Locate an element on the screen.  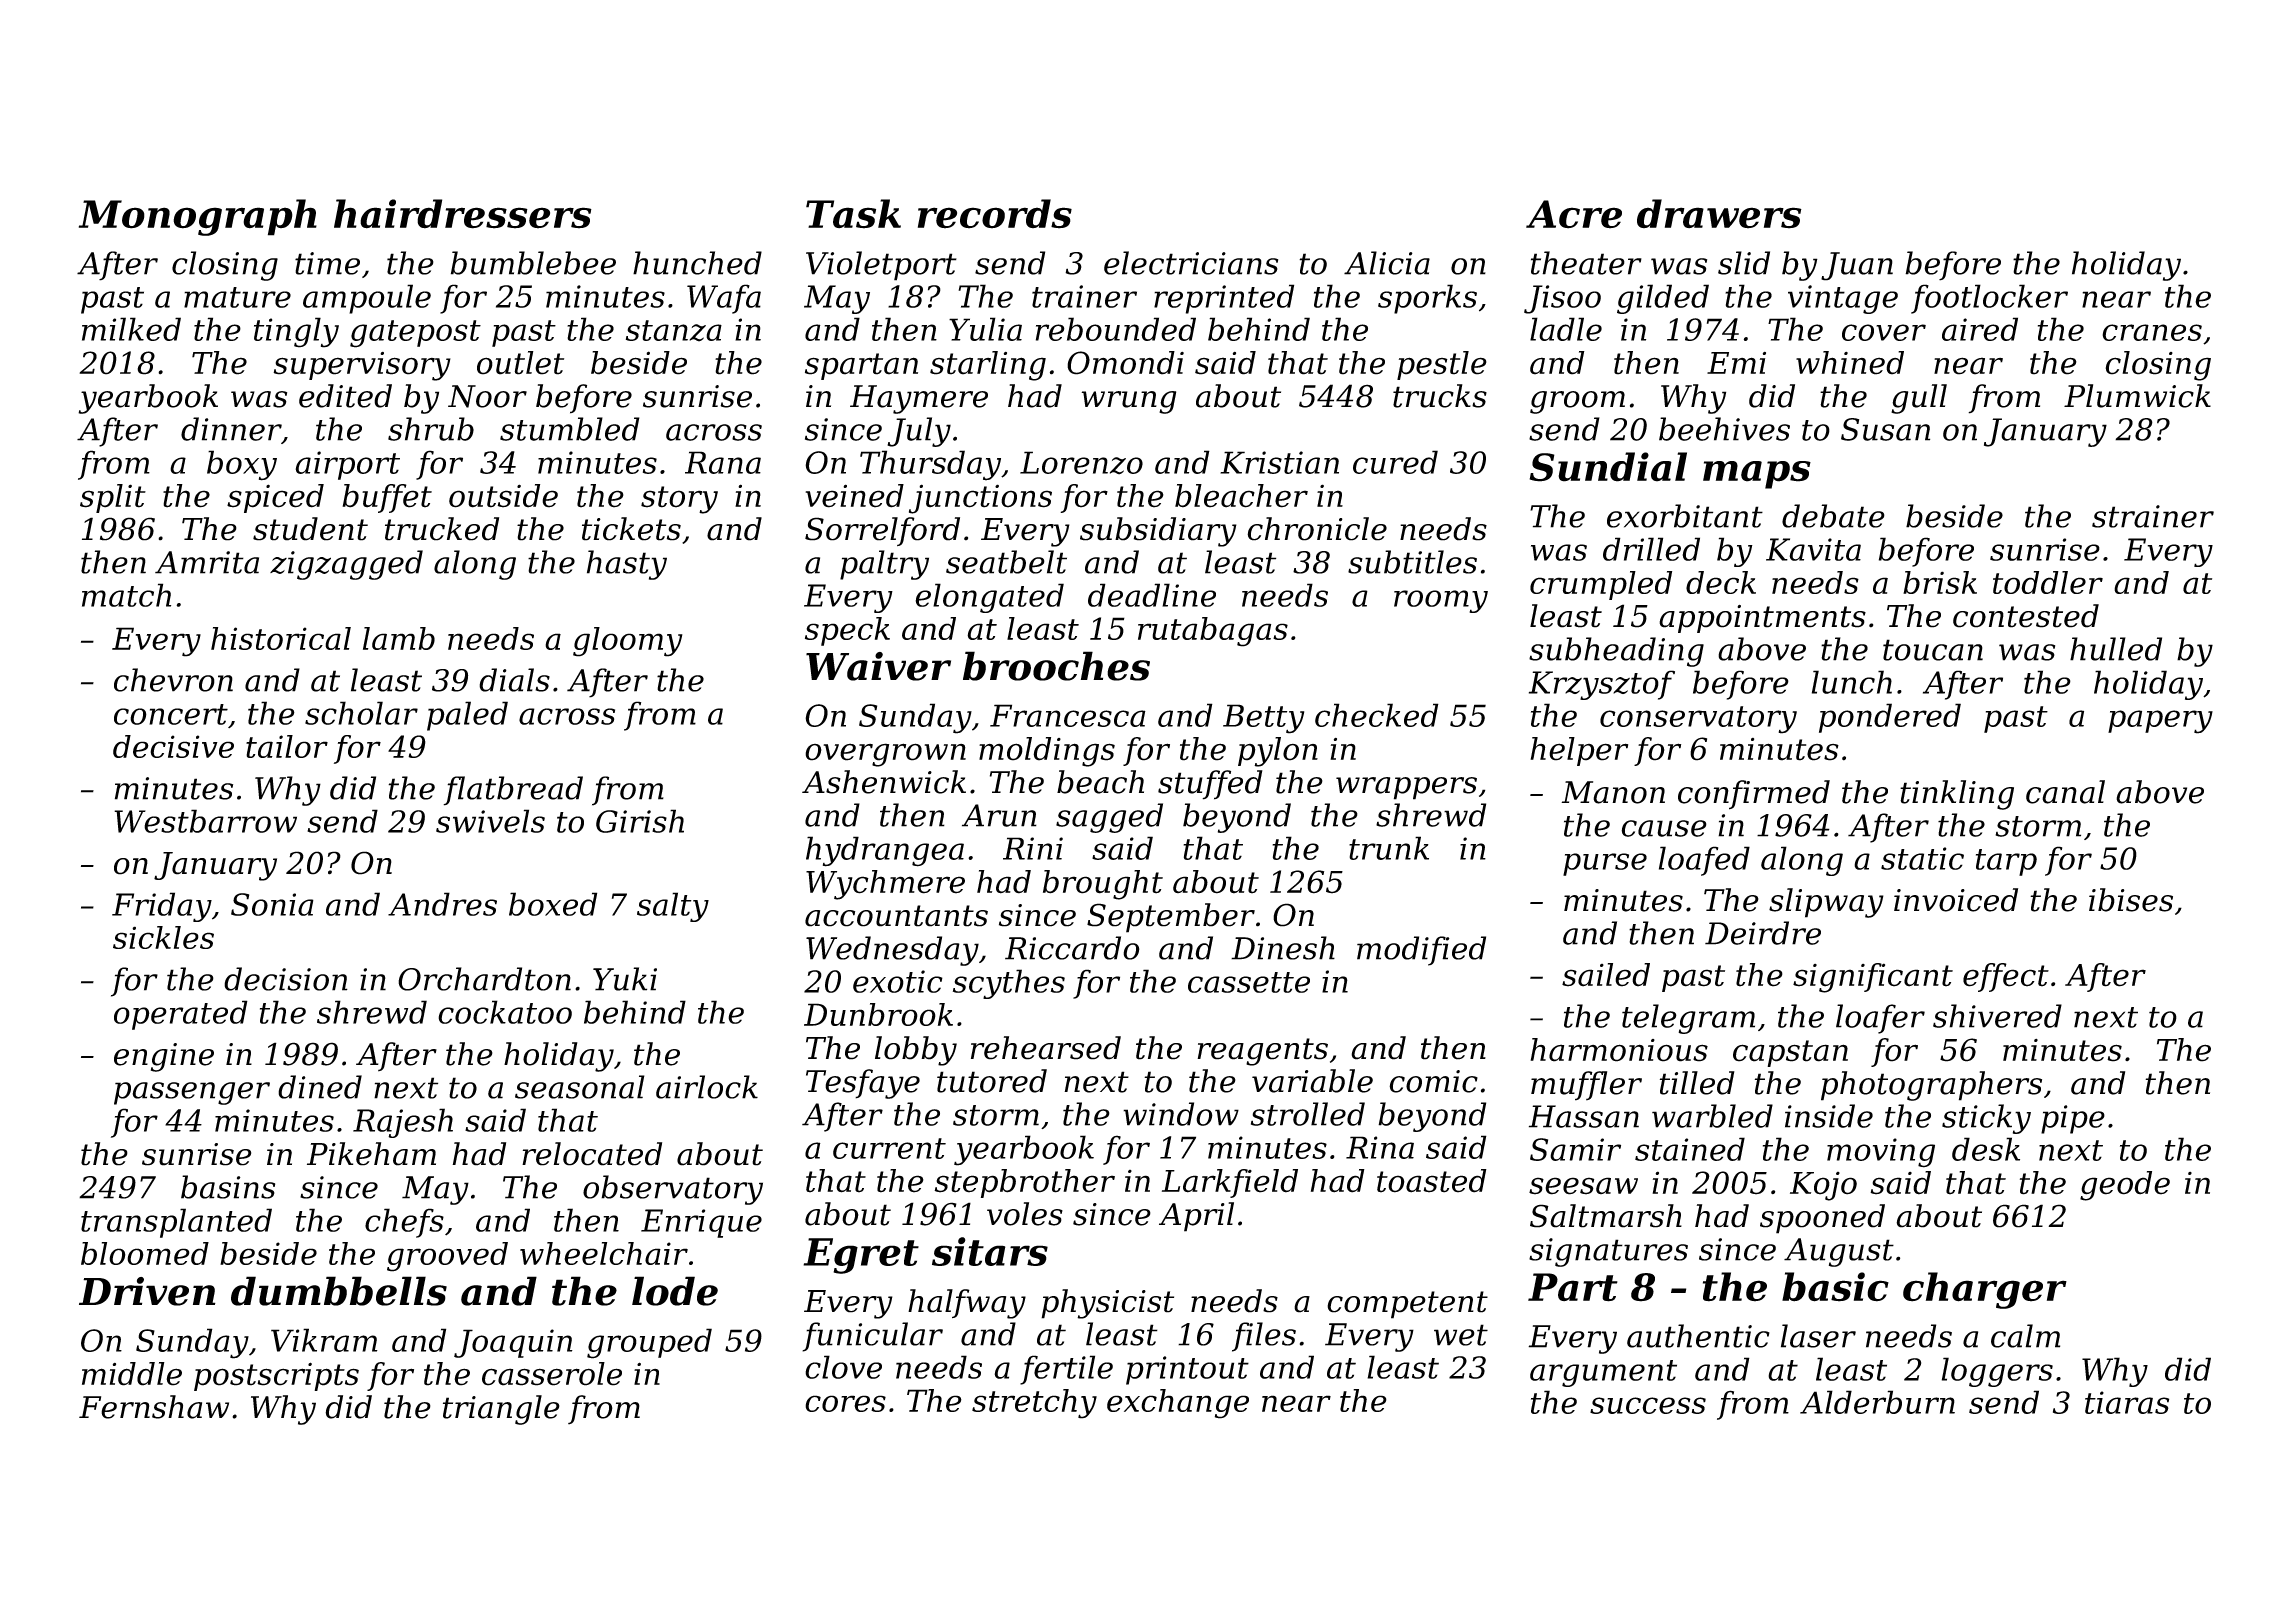
postscripts is located at coordinates (276, 1376).
